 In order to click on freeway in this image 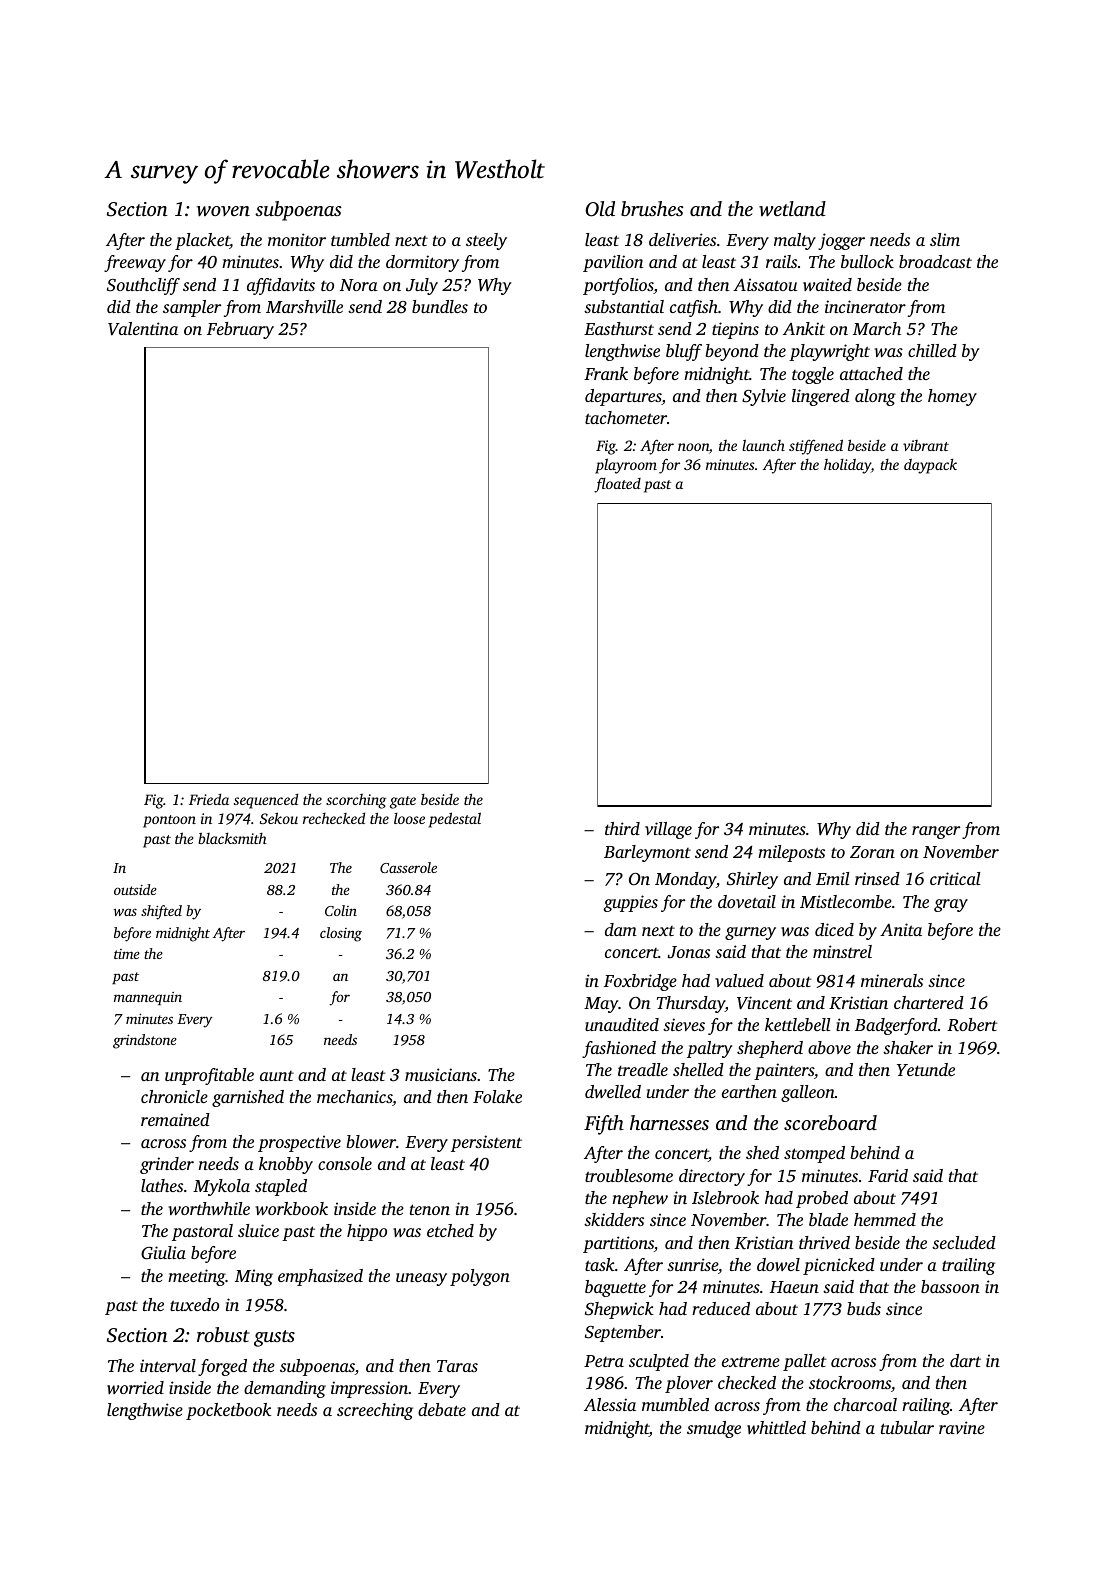, I will do `click(135, 263)`.
